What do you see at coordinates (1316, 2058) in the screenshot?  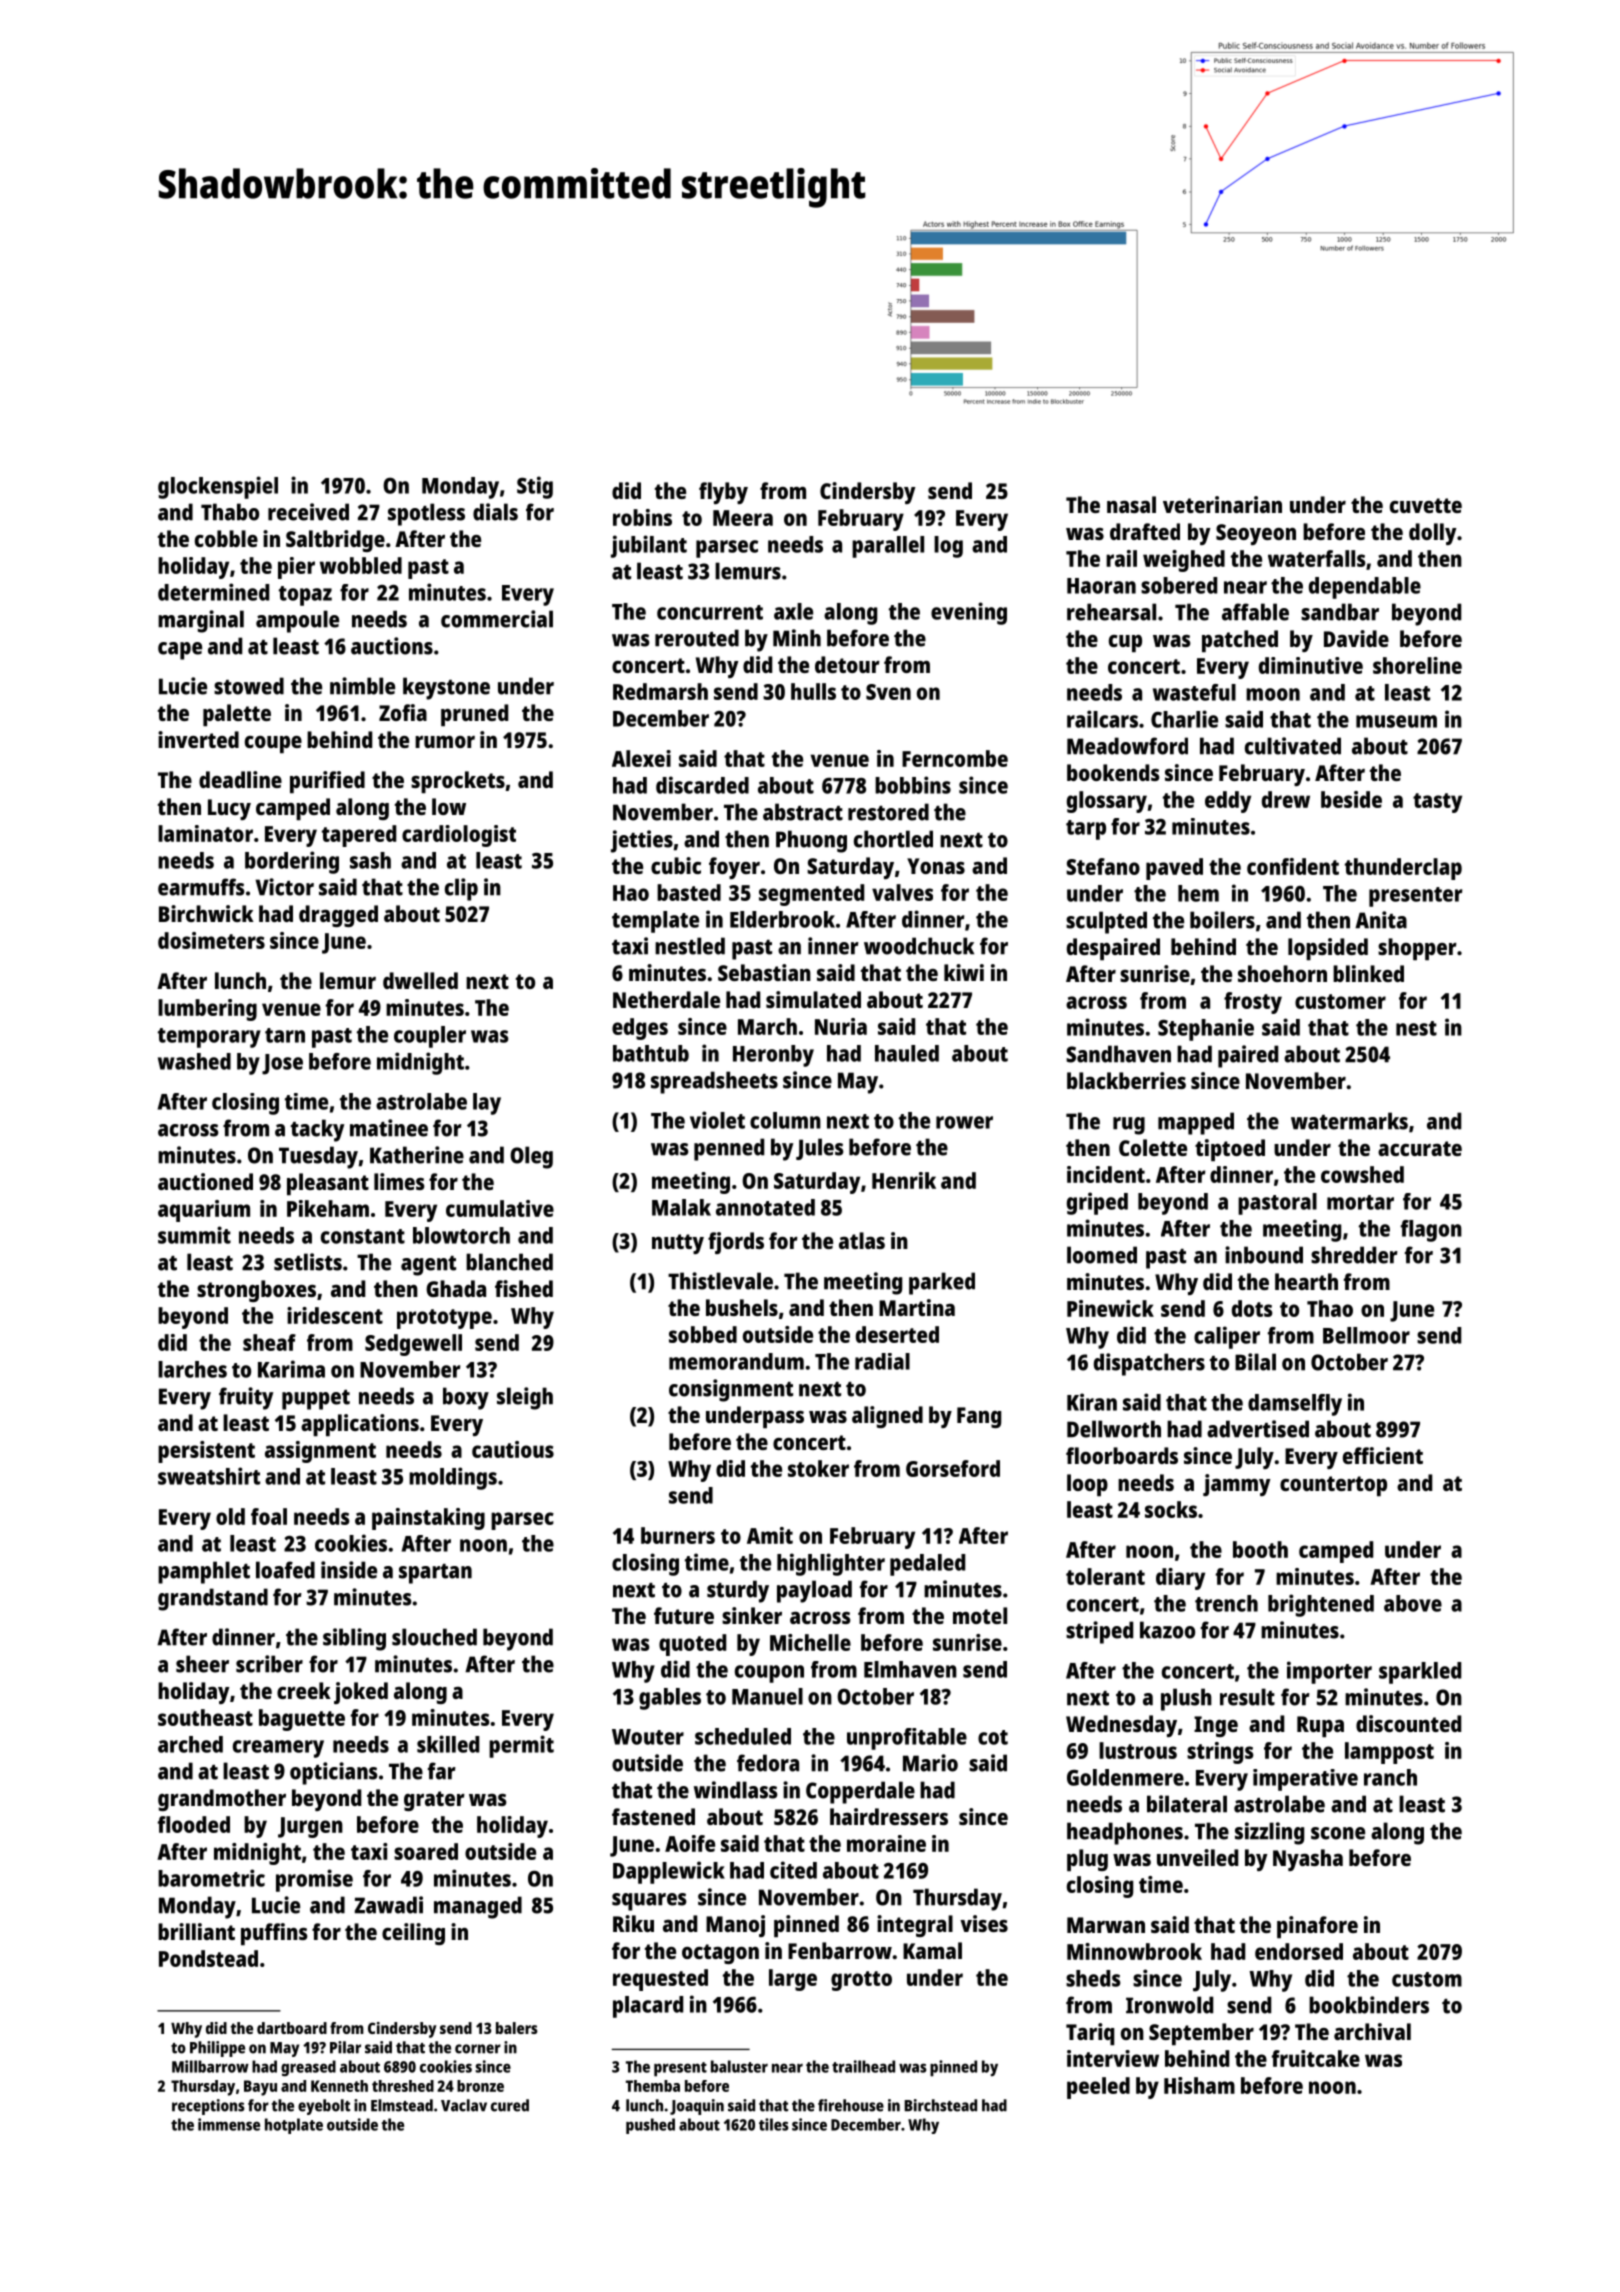 I see `fruitcake` at bounding box center [1316, 2058].
